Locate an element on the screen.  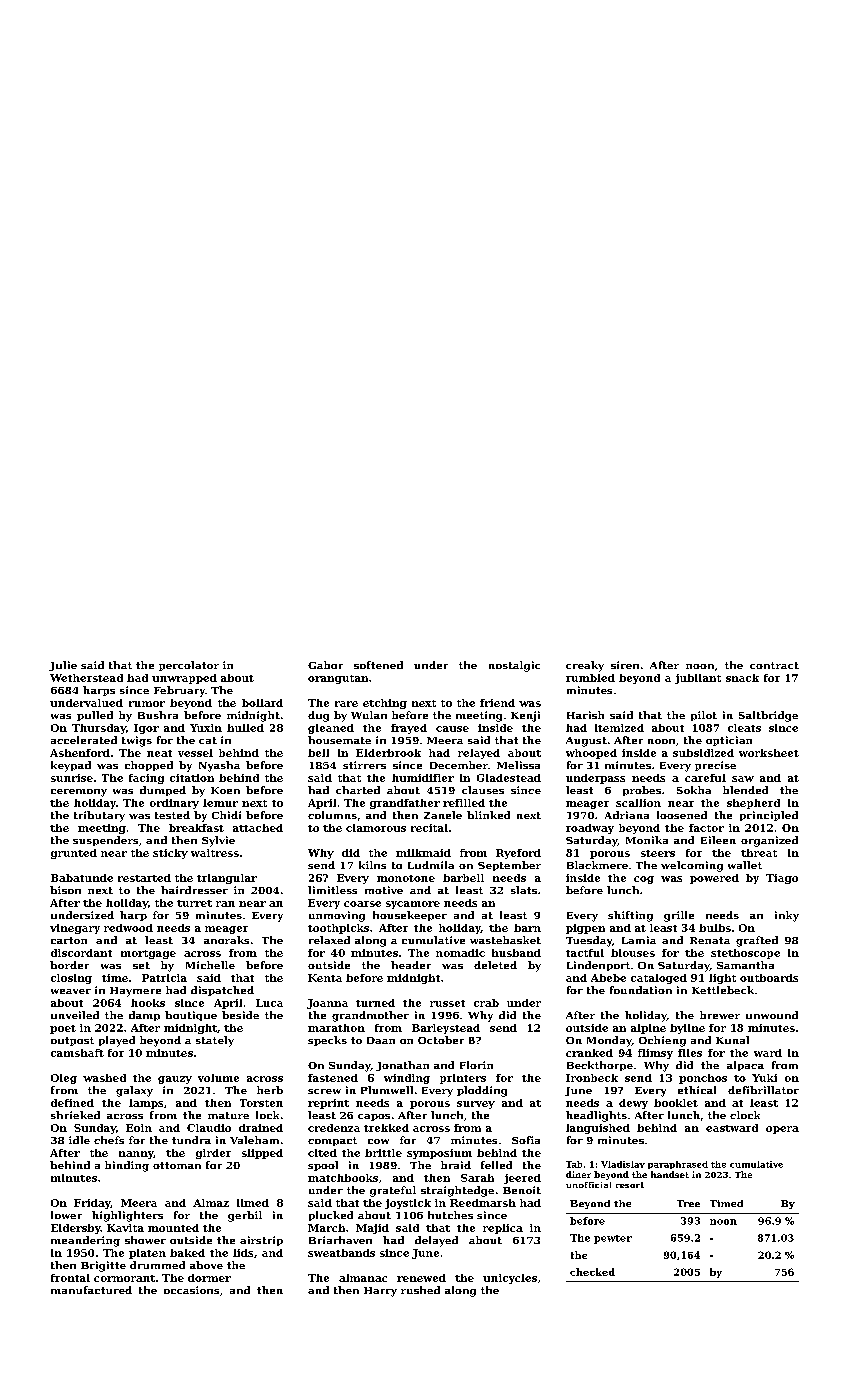
Valeham is located at coordinates (254, 1140).
